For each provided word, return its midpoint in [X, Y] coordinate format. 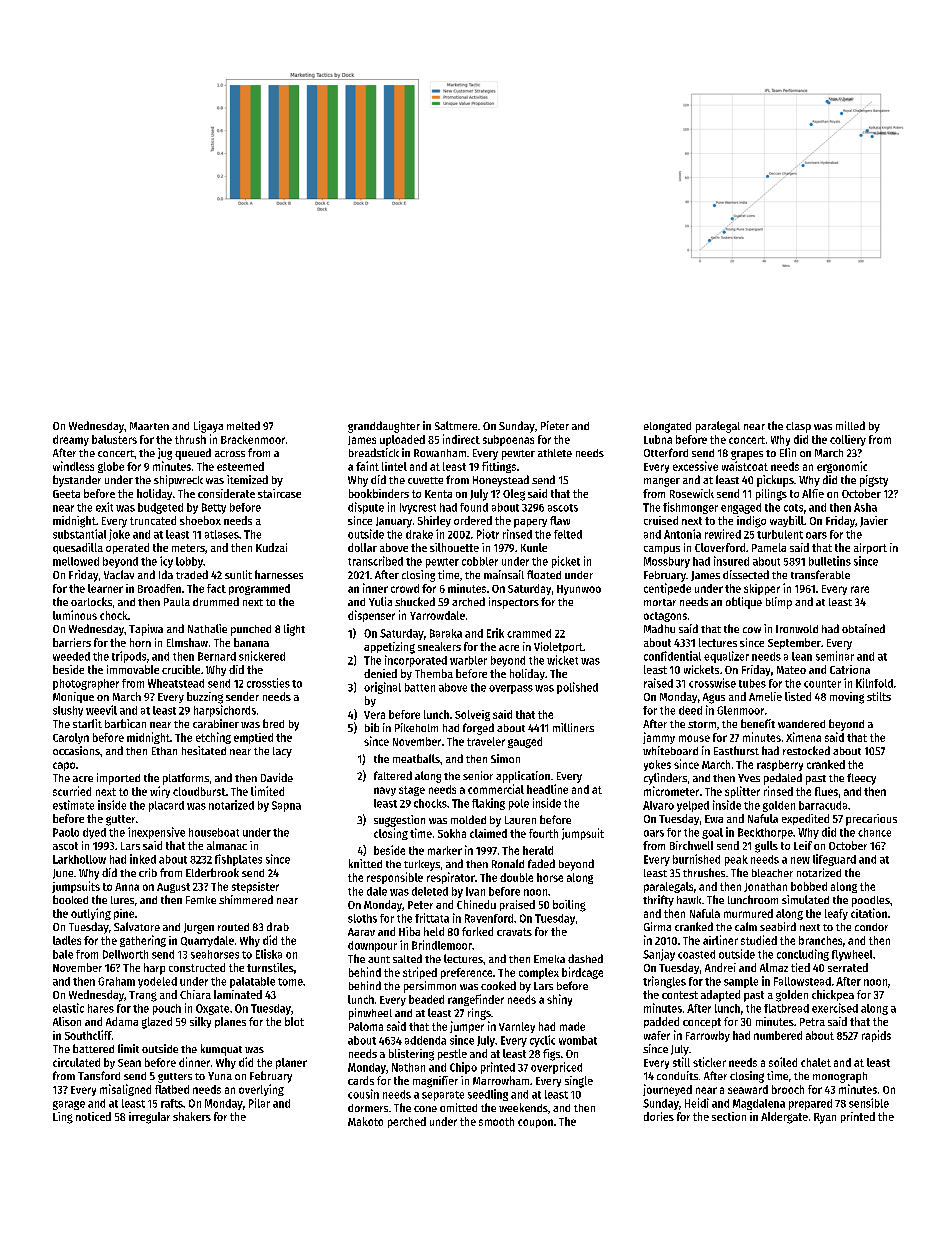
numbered [778, 1035]
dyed [94, 833]
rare [860, 589]
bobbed [809, 886]
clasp [798, 427]
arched [468, 601]
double [516, 877]
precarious [871, 820]
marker [445, 850]
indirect [461, 439]
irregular [149, 1118]
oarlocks [91, 601]
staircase [279, 493]
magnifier [435, 1082]
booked [70, 899]
